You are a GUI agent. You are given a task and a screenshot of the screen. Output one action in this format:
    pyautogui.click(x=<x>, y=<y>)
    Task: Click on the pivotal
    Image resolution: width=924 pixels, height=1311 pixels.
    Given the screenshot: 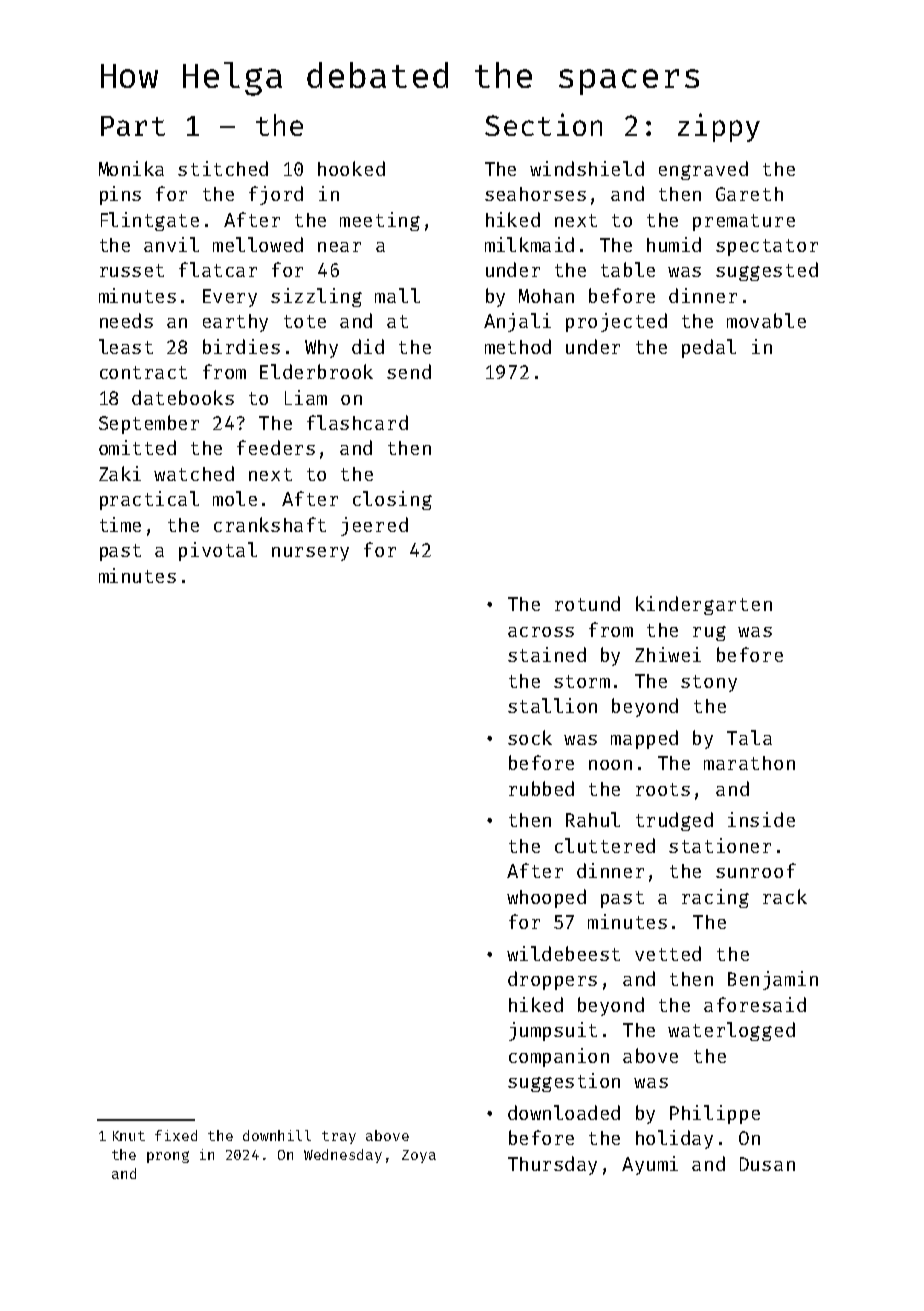 What is the action you would take?
    pyautogui.click(x=218, y=551)
